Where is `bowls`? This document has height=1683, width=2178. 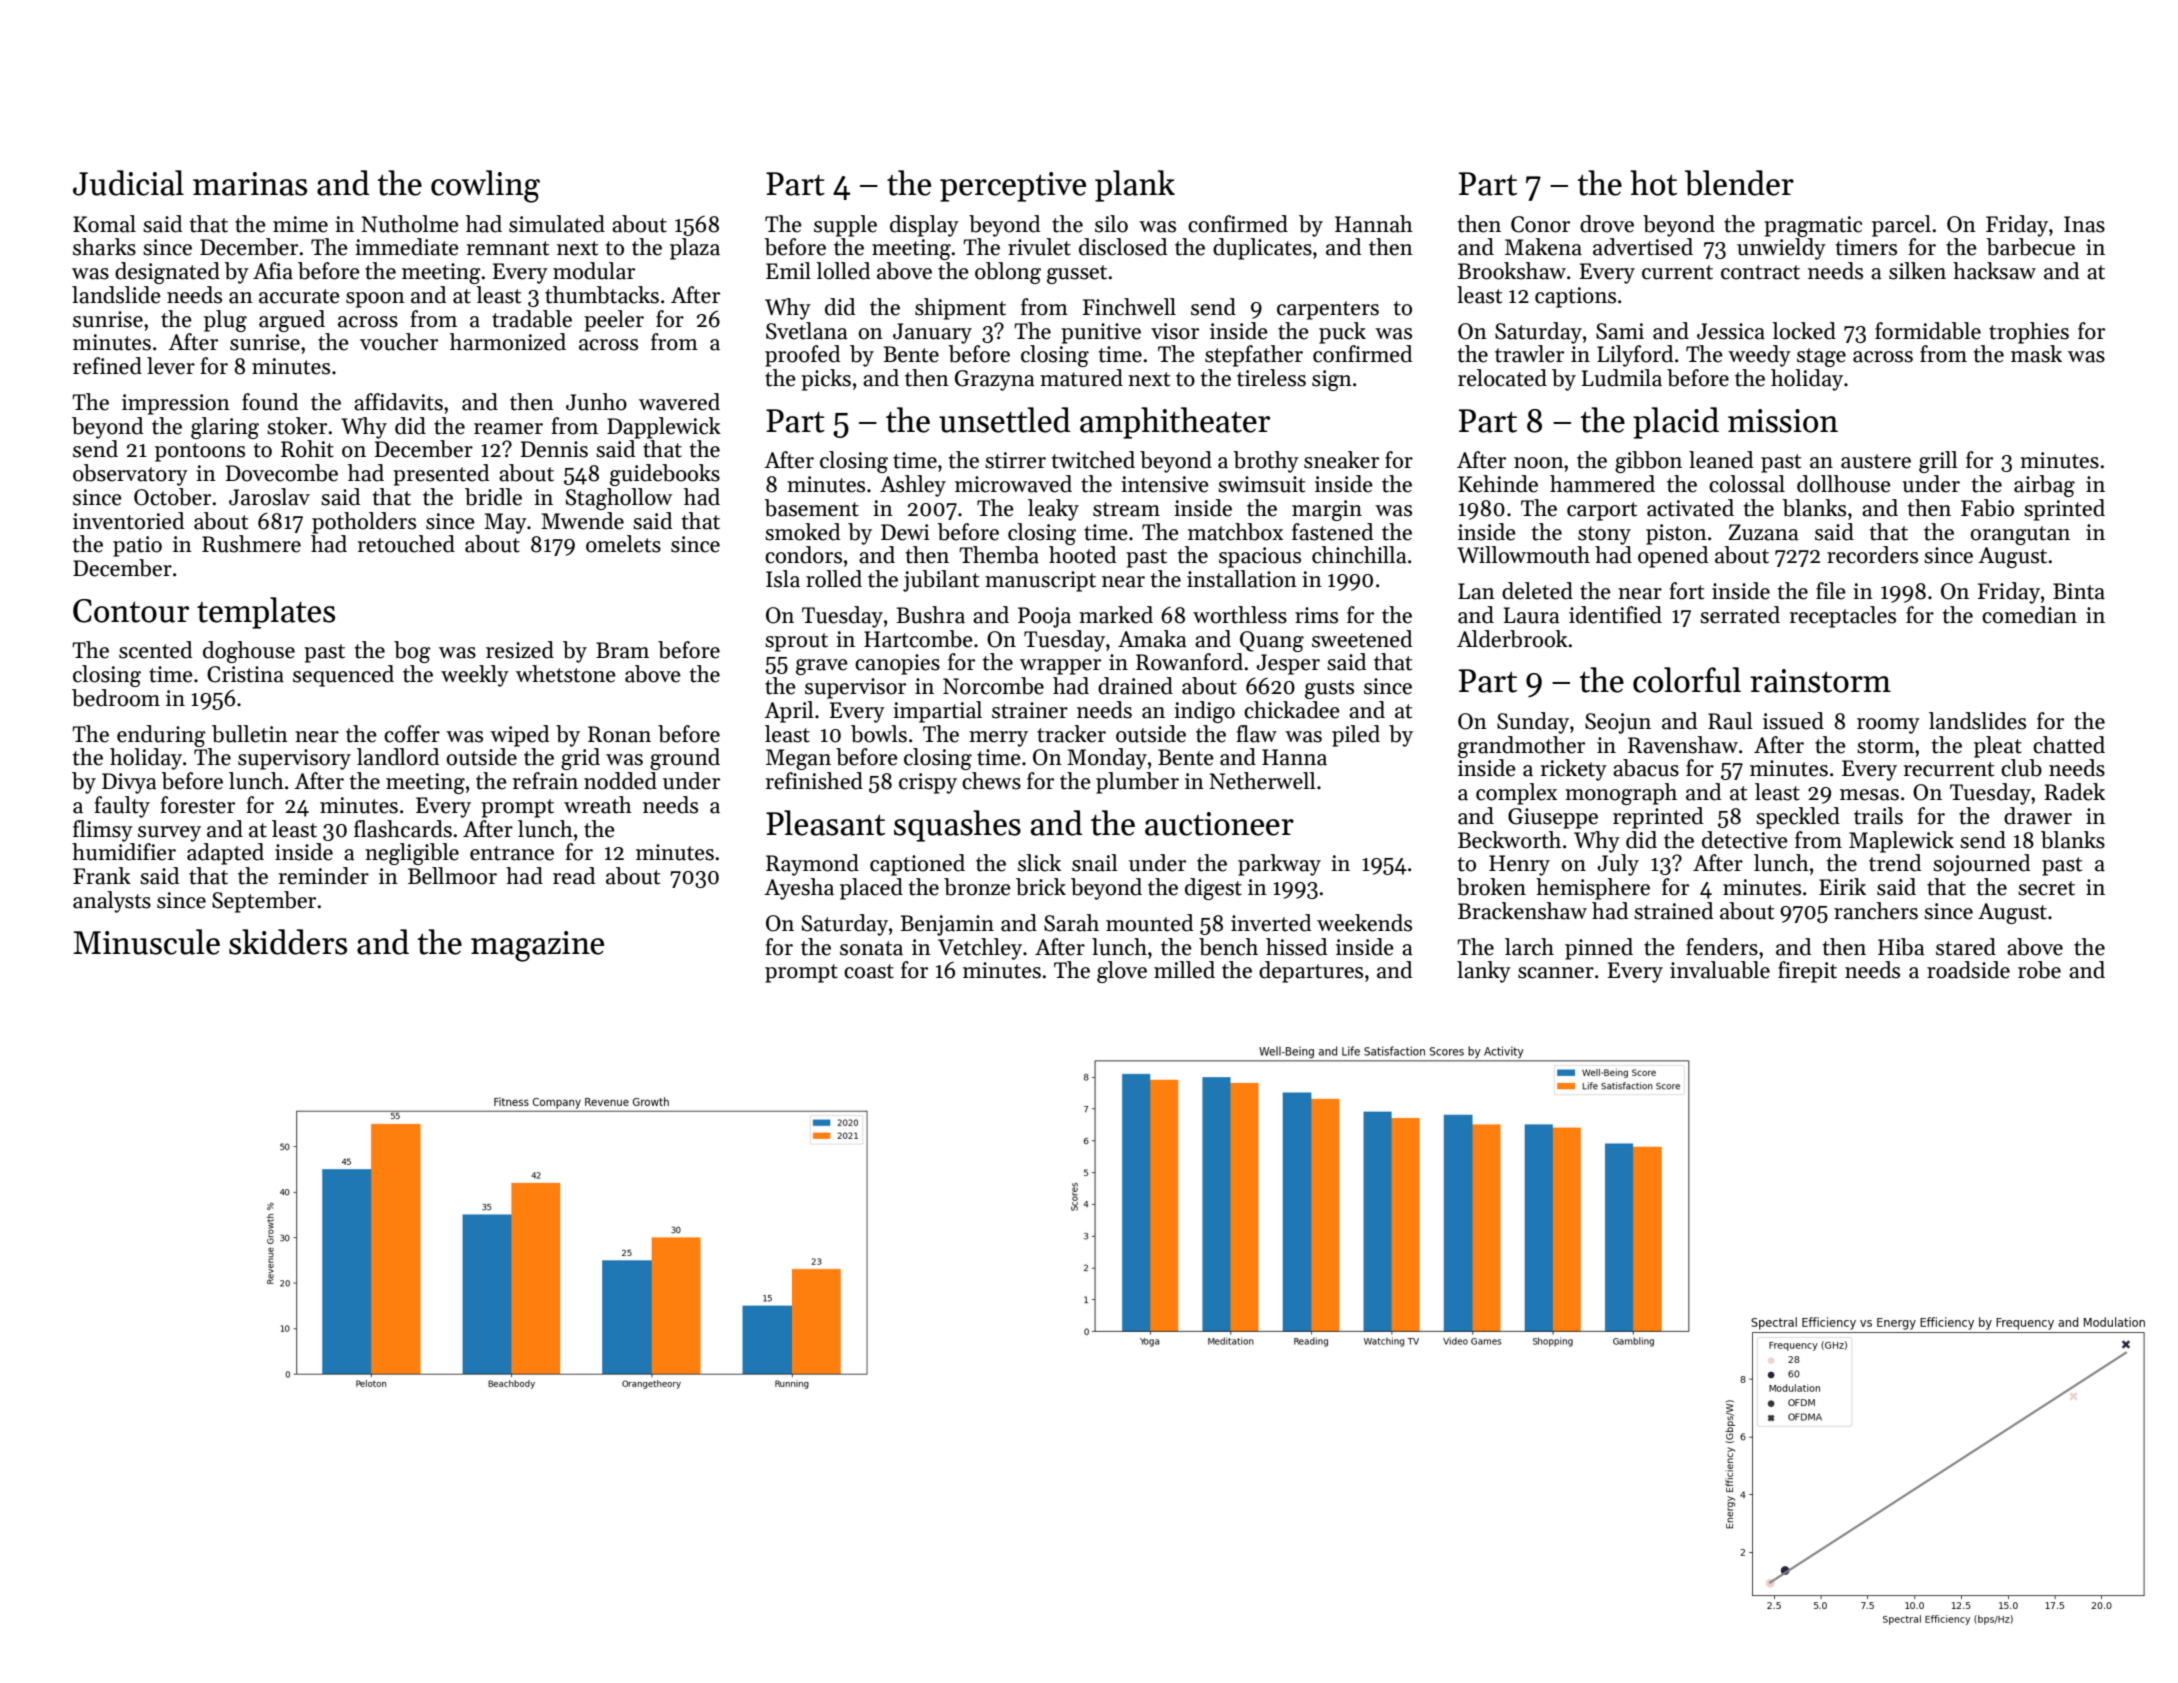 bowls is located at coordinates (879, 734).
